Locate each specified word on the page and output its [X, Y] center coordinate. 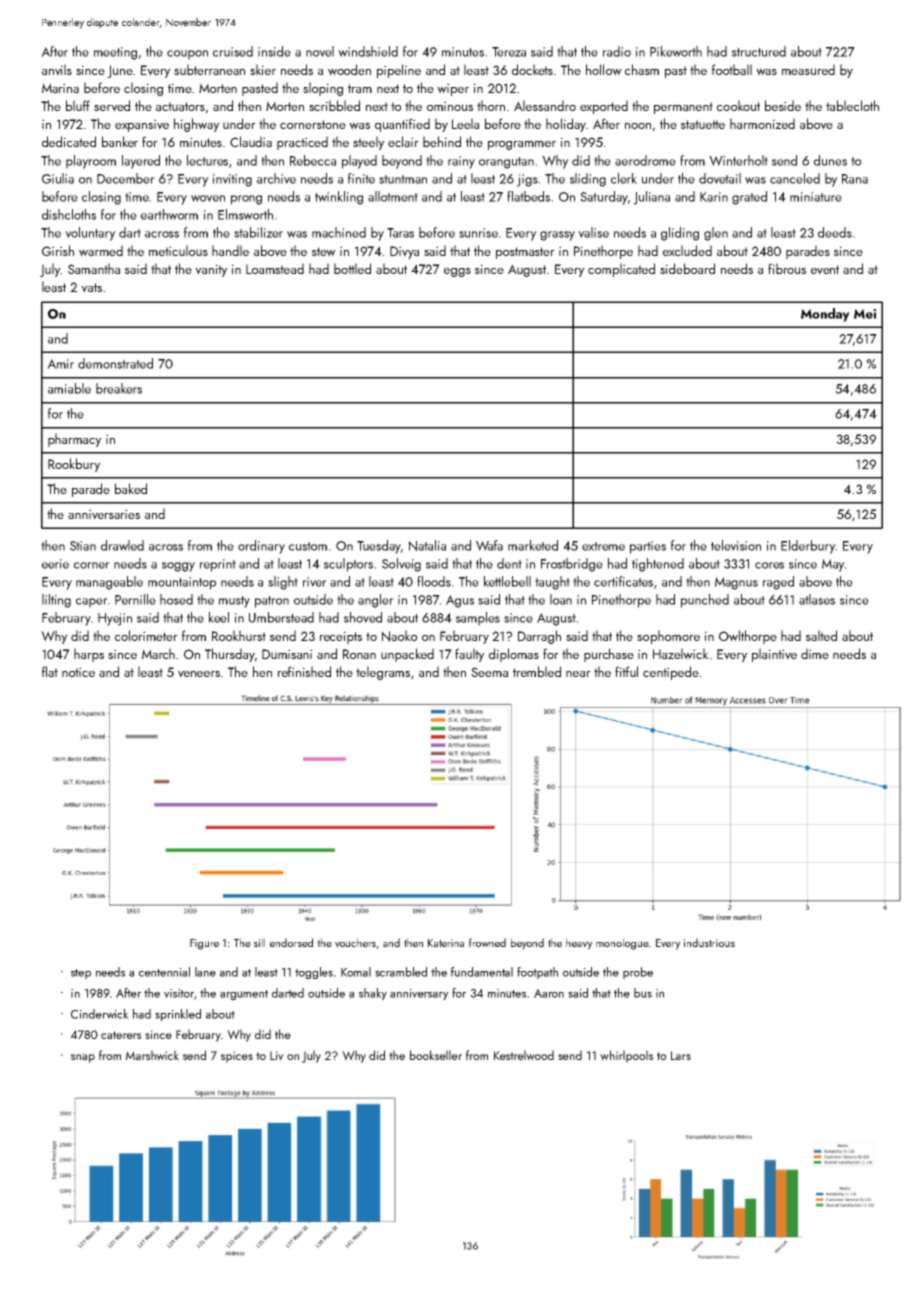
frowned [487, 943]
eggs [457, 272]
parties [648, 547]
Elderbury [808, 547]
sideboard [687, 268]
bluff [78, 105]
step [81, 974]
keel [219, 617]
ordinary [261, 547]
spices [237, 1057]
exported [604, 107]
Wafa [489, 545]
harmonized [762, 123]
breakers [119, 388]
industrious [709, 942]
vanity [211, 270]
